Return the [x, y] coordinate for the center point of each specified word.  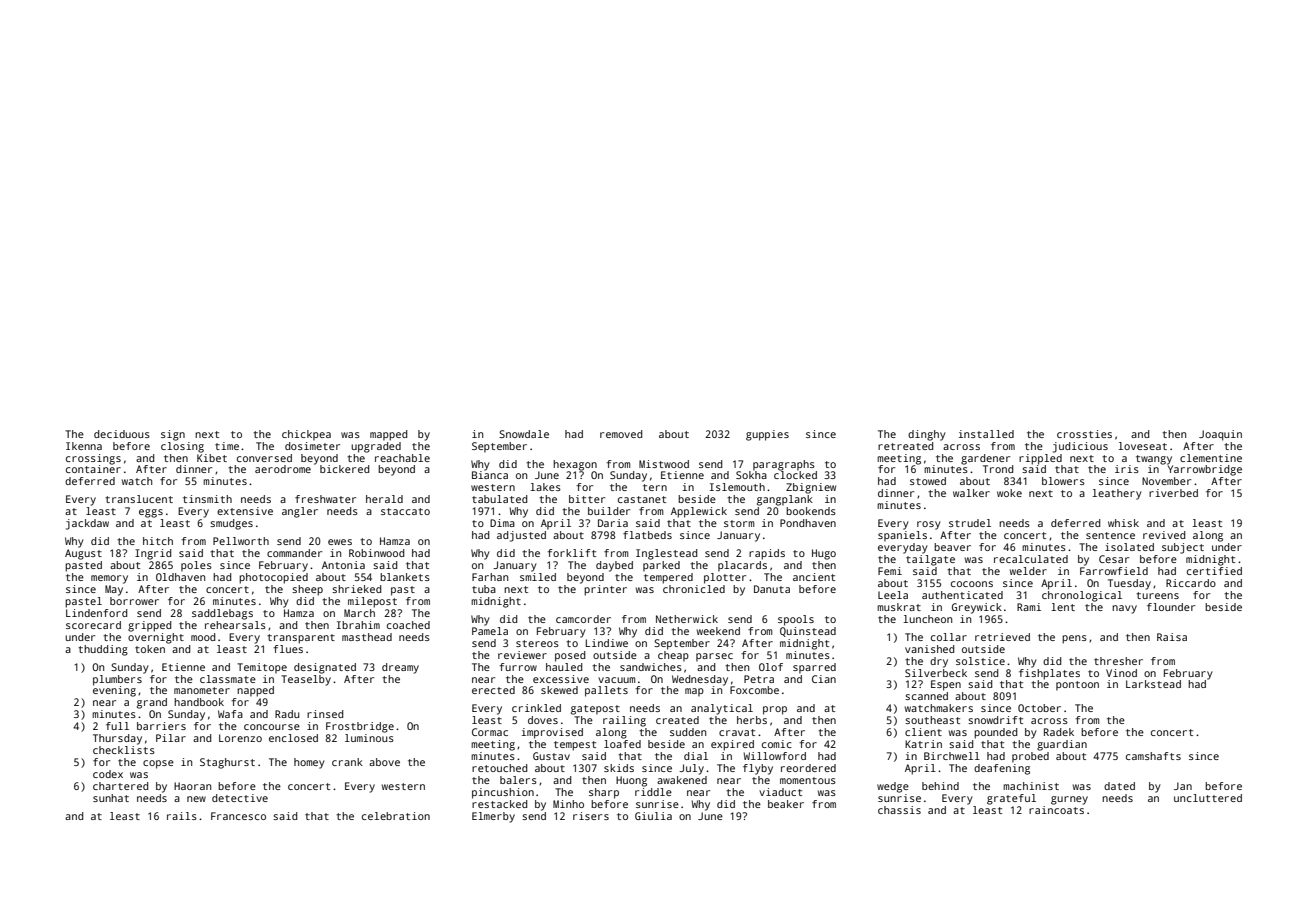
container [93, 469]
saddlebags [222, 614]
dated [1119, 786]
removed [621, 434]
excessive [561, 679]
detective [240, 798]
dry [939, 662]
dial [696, 756]
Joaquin [1220, 435]
